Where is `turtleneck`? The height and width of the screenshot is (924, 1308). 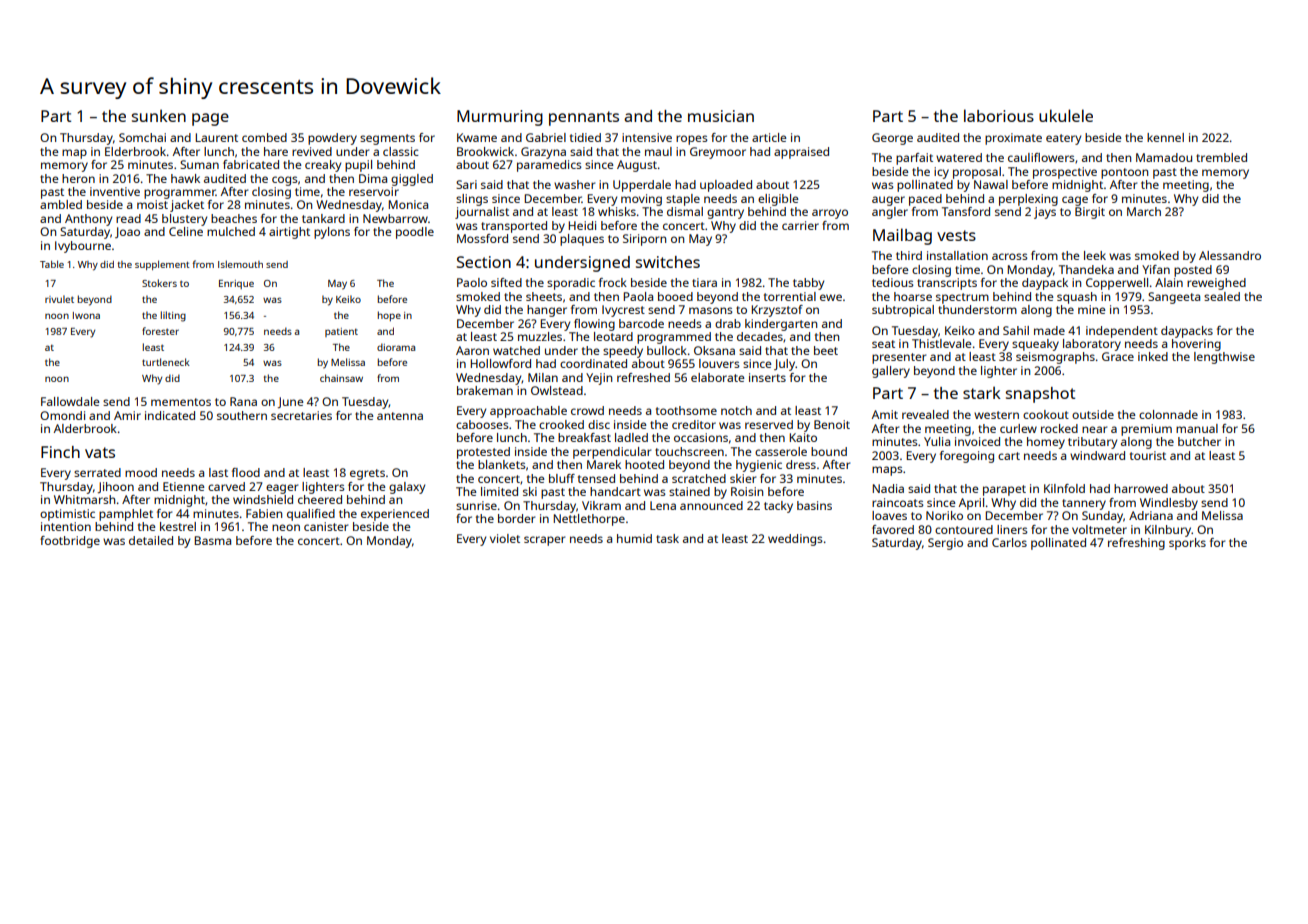
turtleneck is located at coordinates (166, 362).
